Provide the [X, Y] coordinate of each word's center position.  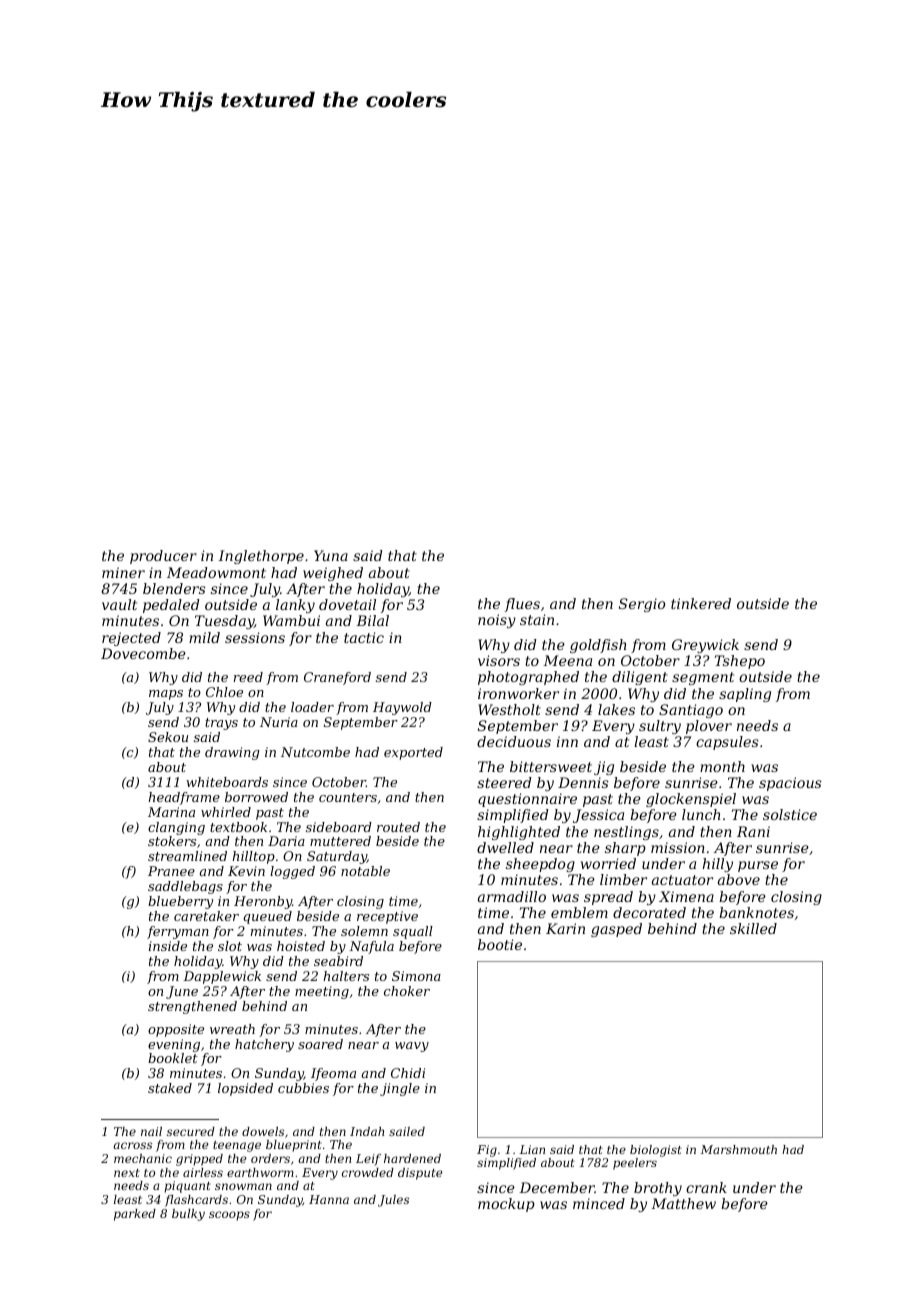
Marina [171, 812]
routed [398, 827]
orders [270, 1158]
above [739, 879]
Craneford [337, 678]
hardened [412, 1158]
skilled [753, 928]
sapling [745, 695]
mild [204, 637]
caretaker [206, 916]
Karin [565, 928]
